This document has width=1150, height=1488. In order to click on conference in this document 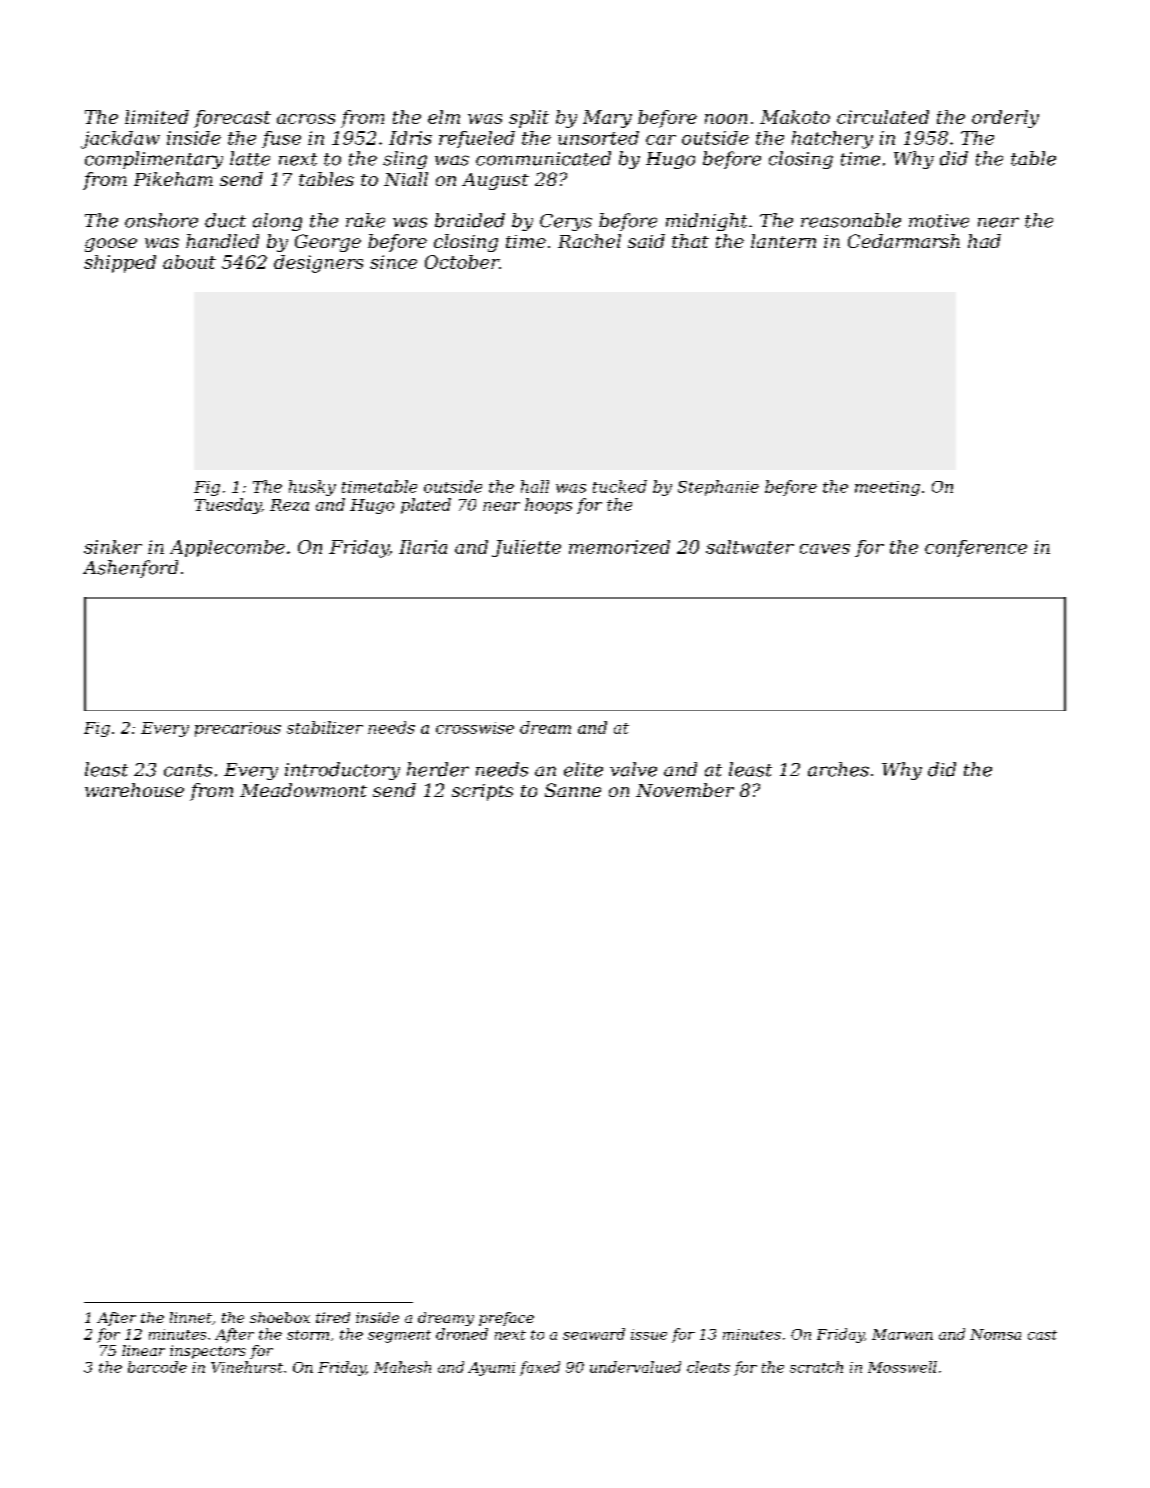, I will do `click(976, 548)`.
